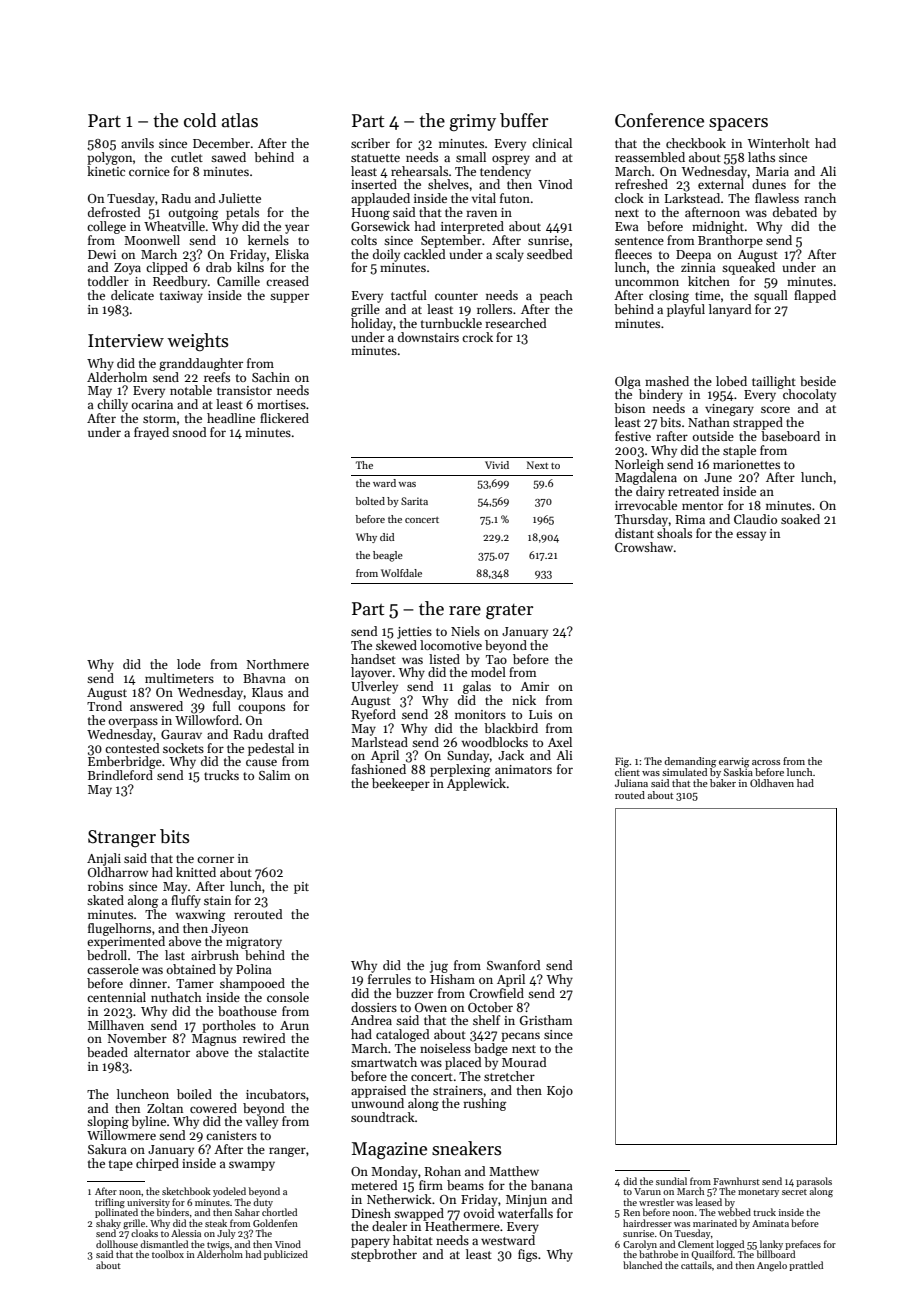 The width and height of the screenshot is (924, 1308). What do you see at coordinates (375, 158) in the screenshot?
I see `statuette` at bounding box center [375, 158].
